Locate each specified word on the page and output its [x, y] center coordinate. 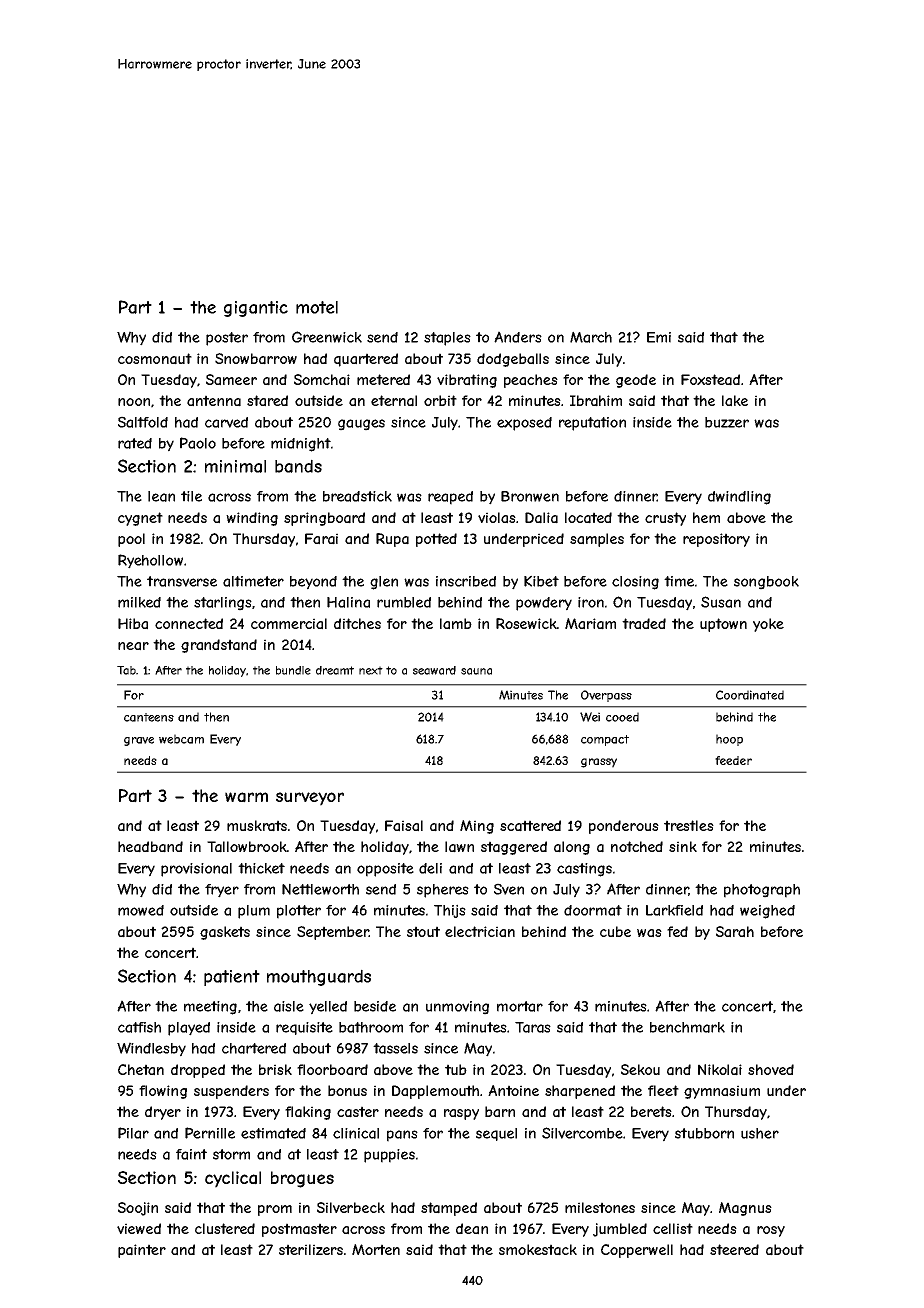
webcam [181, 739]
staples [447, 339]
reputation [592, 424]
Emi [659, 337]
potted [436, 540]
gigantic [256, 309]
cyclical [233, 1179]
